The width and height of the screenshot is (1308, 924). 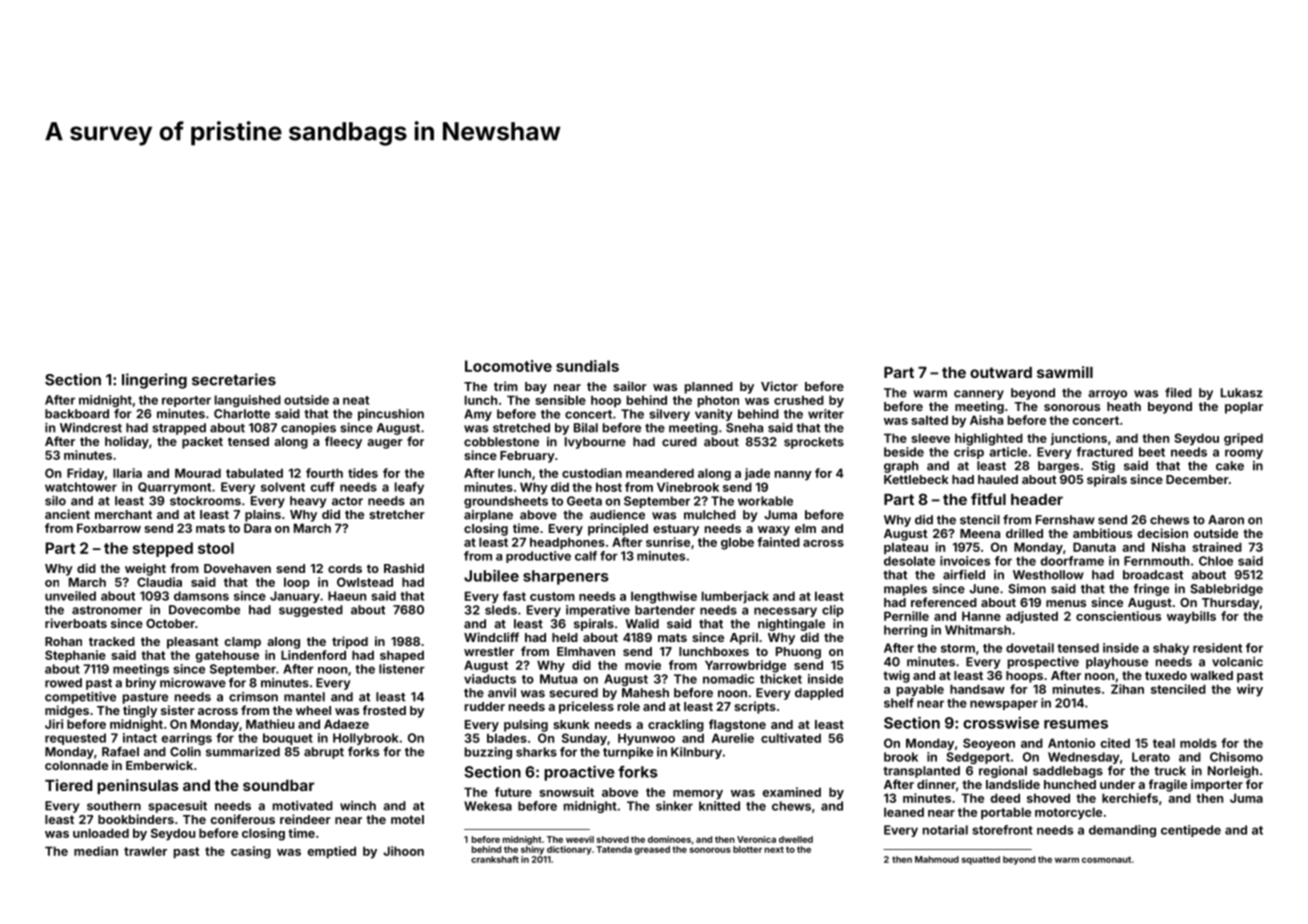 What do you see at coordinates (490, 679) in the screenshot?
I see `viaducts` at bounding box center [490, 679].
